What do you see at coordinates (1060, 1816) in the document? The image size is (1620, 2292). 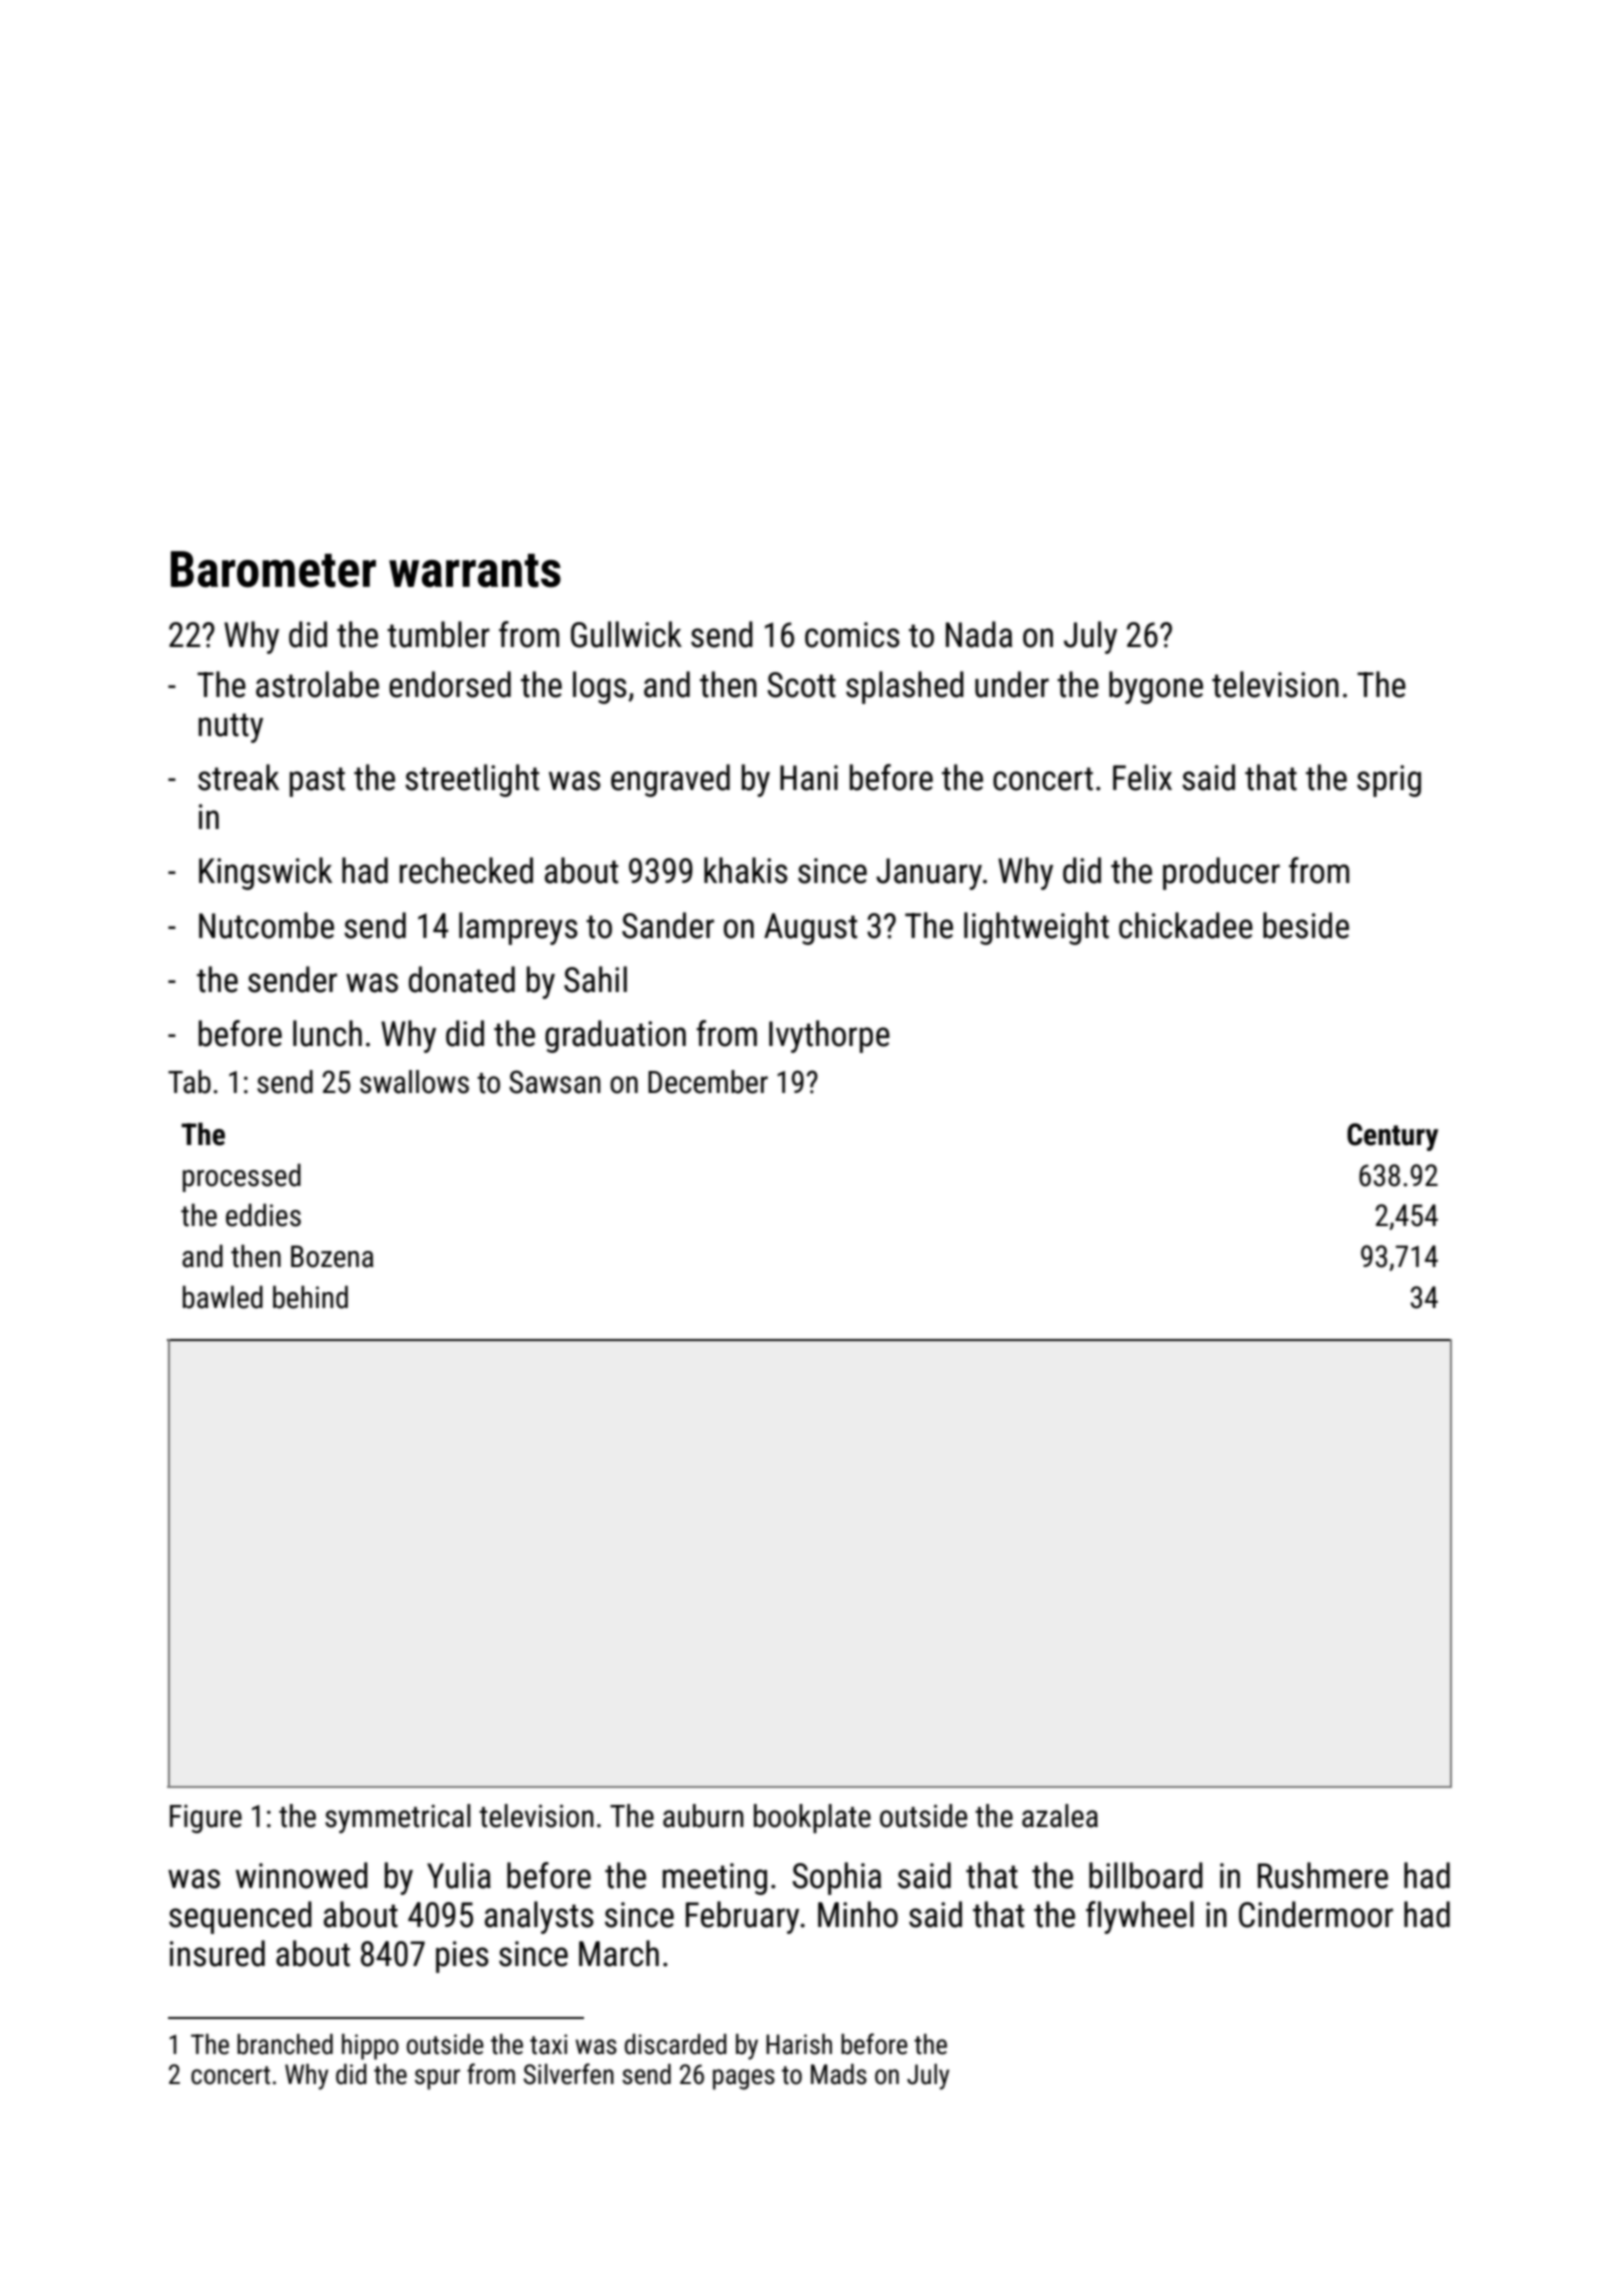 I see `azalea` at bounding box center [1060, 1816].
